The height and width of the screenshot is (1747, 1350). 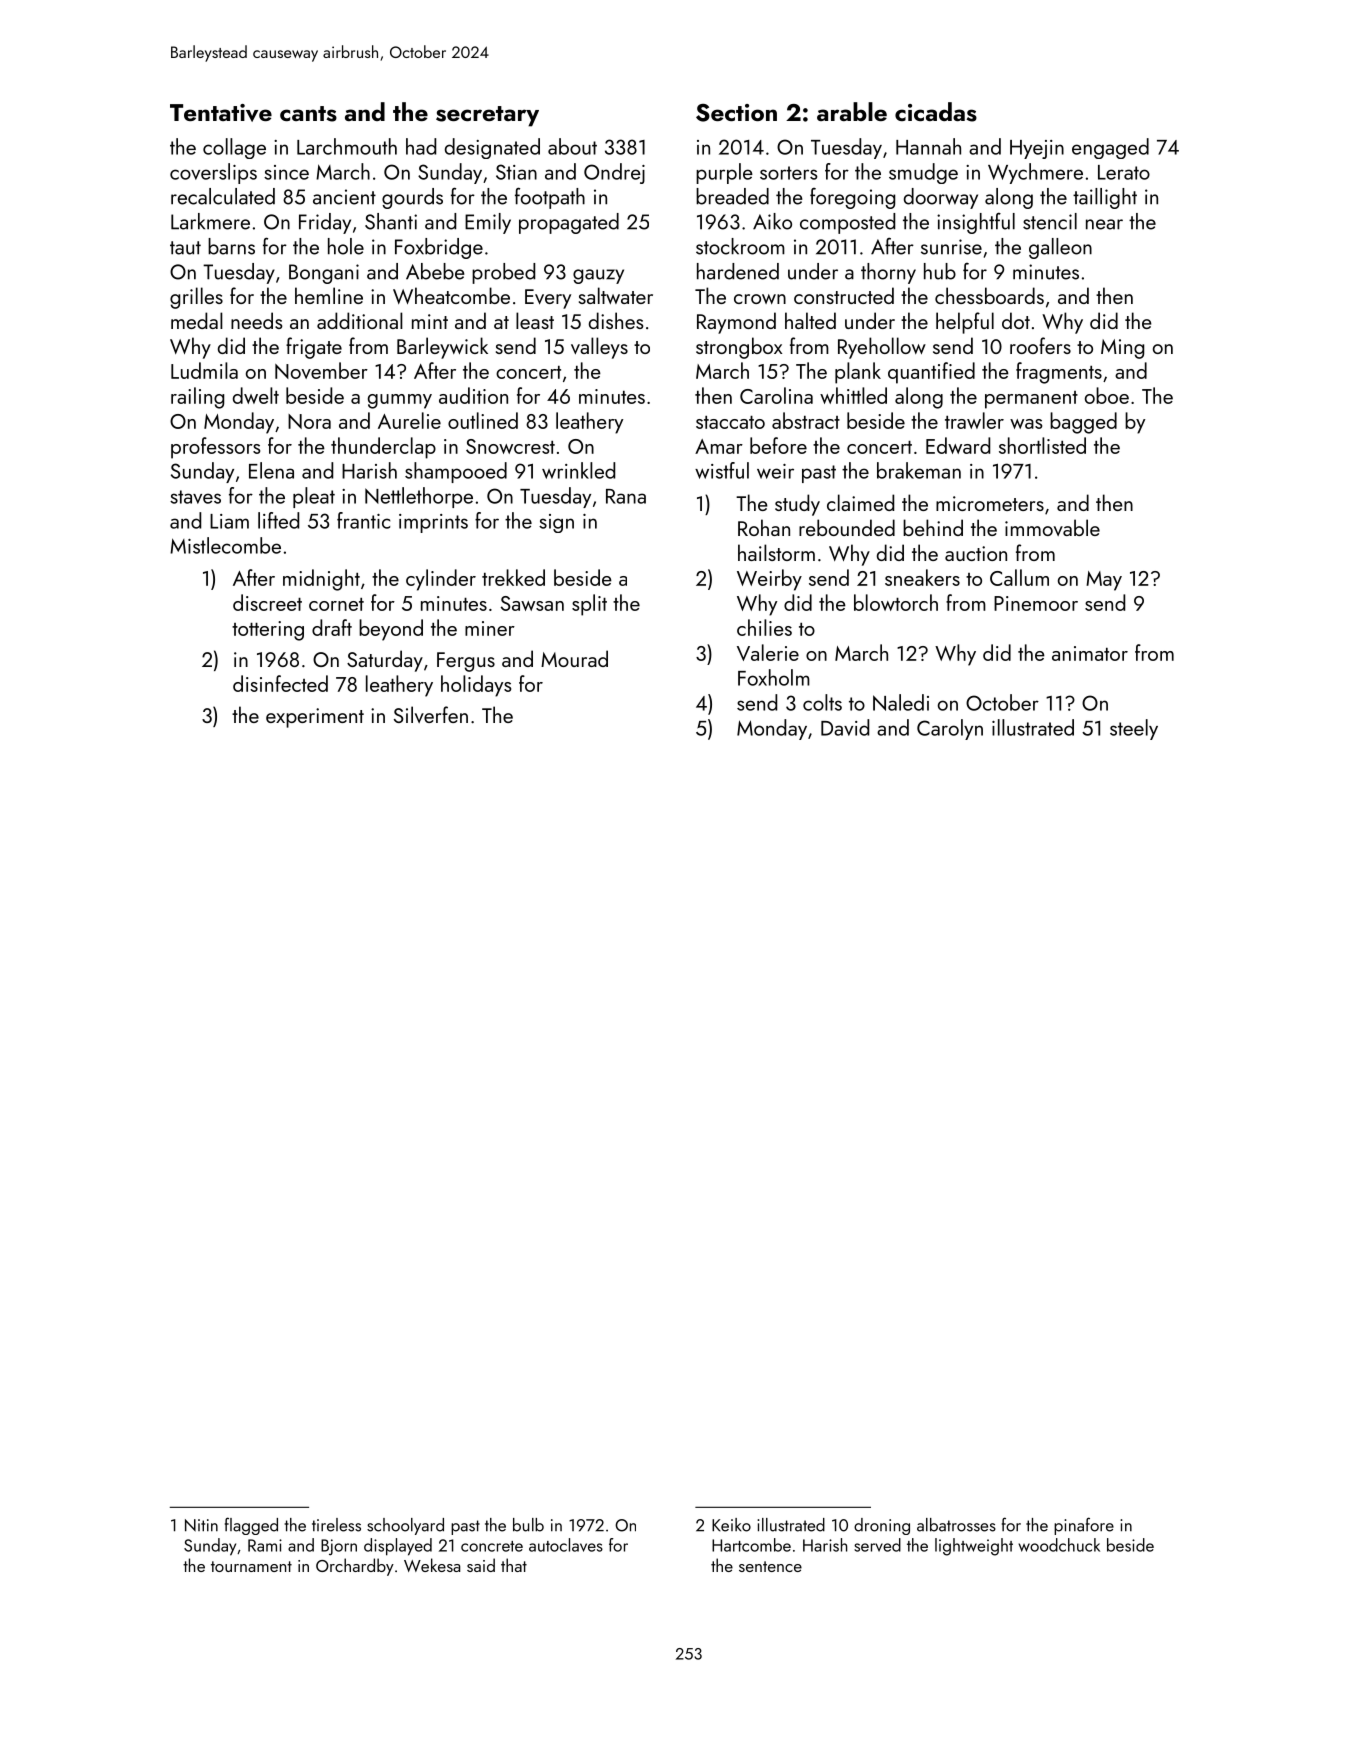 I want to click on flagged, so click(x=251, y=1526).
